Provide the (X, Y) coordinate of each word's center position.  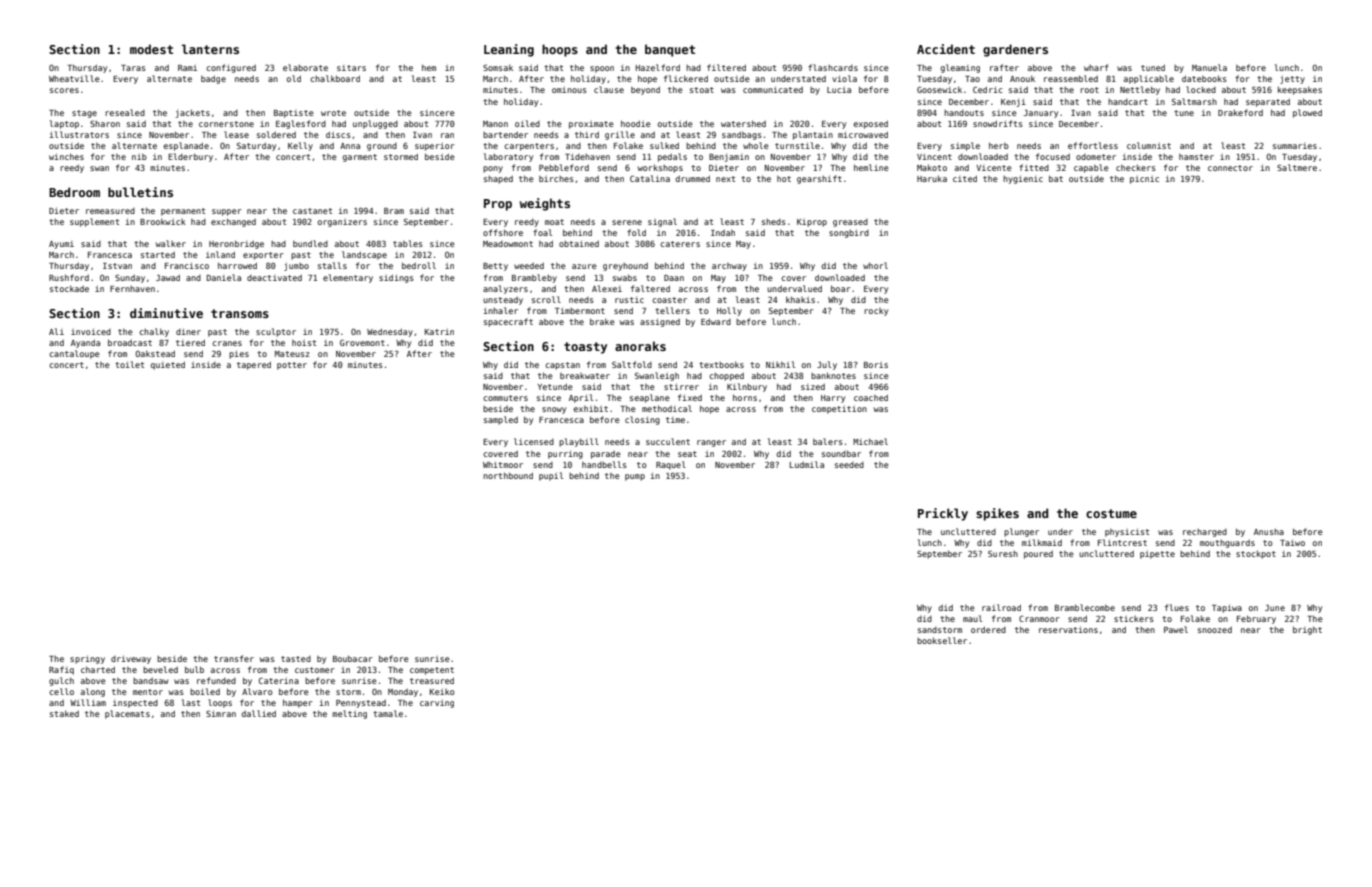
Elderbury (190, 157)
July (827, 365)
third (587, 134)
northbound (508, 475)
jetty (1292, 79)
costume (1111, 513)
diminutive (166, 313)
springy (87, 659)
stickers (1134, 618)
